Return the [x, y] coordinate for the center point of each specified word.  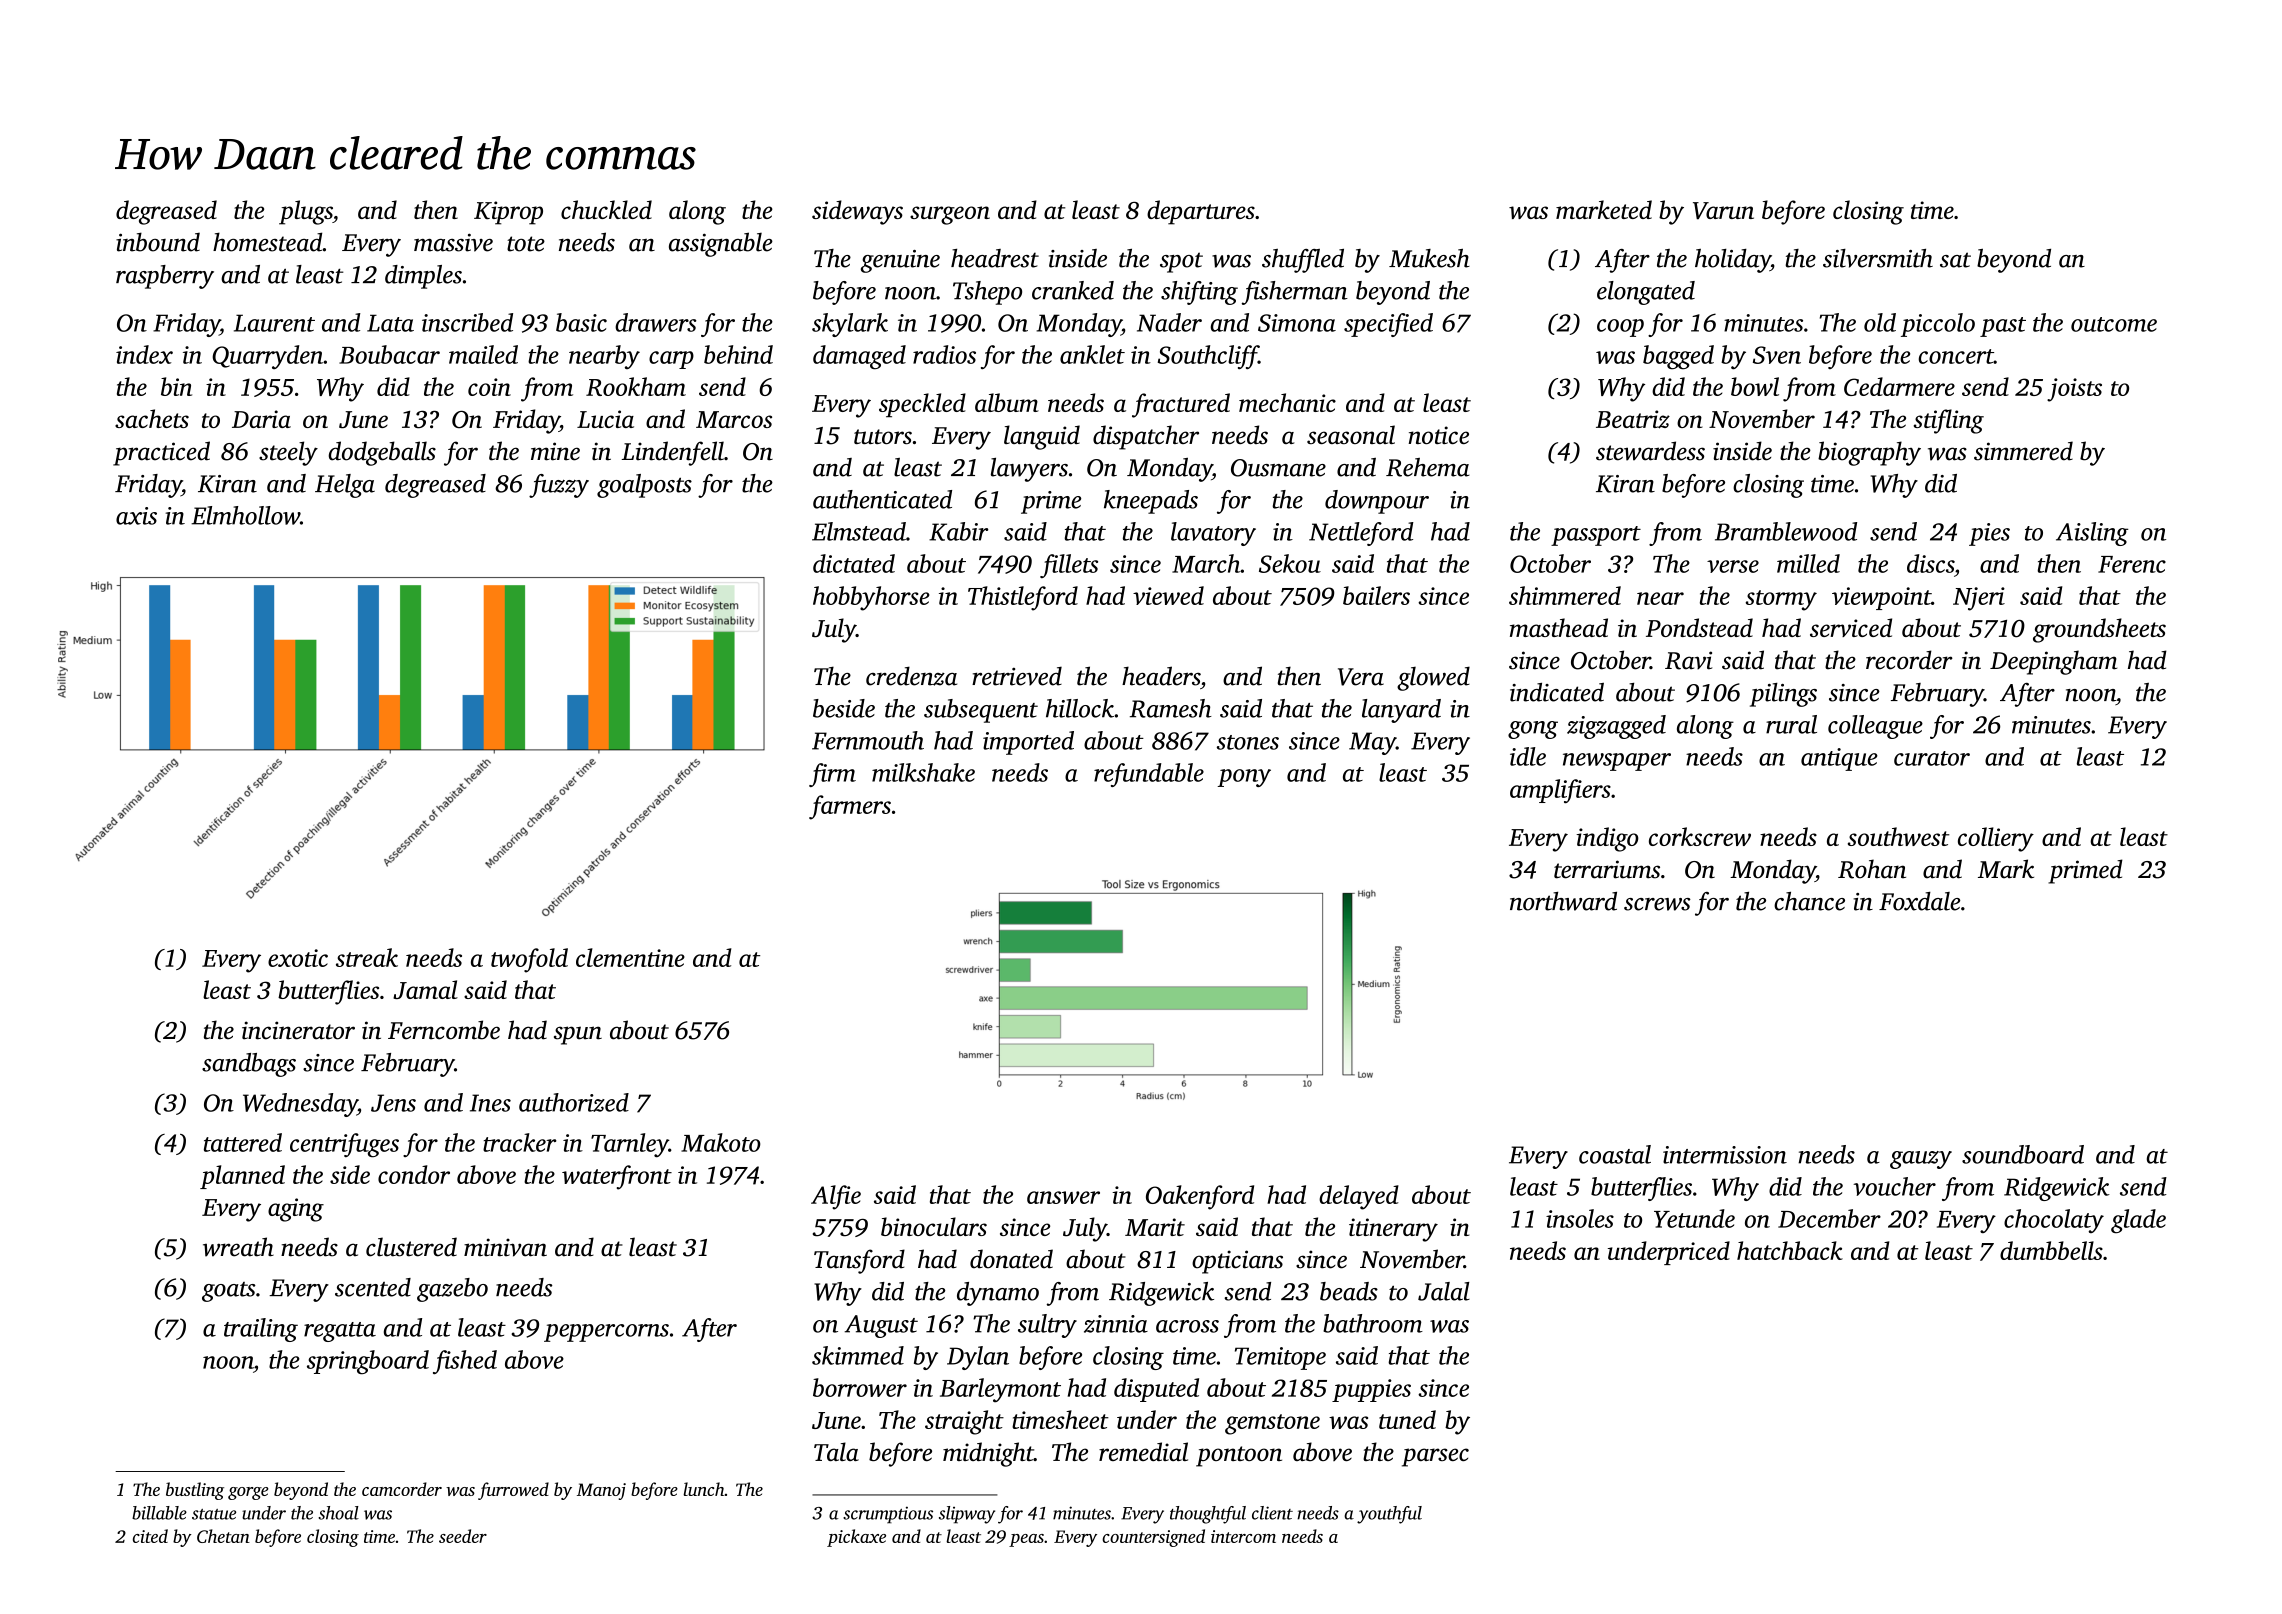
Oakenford [1200, 1197]
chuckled [606, 209]
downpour [1377, 502]
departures [1201, 212]
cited [150, 1536]
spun [578, 1035]
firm [832, 775]
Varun [1723, 211]
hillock [1080, 708]
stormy [1781, 600]
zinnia [1116, 1324]
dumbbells [2051, 1250]
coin [489, 387]
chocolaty [2054, 1221]
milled [1808, 563]
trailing [261, 1330]
